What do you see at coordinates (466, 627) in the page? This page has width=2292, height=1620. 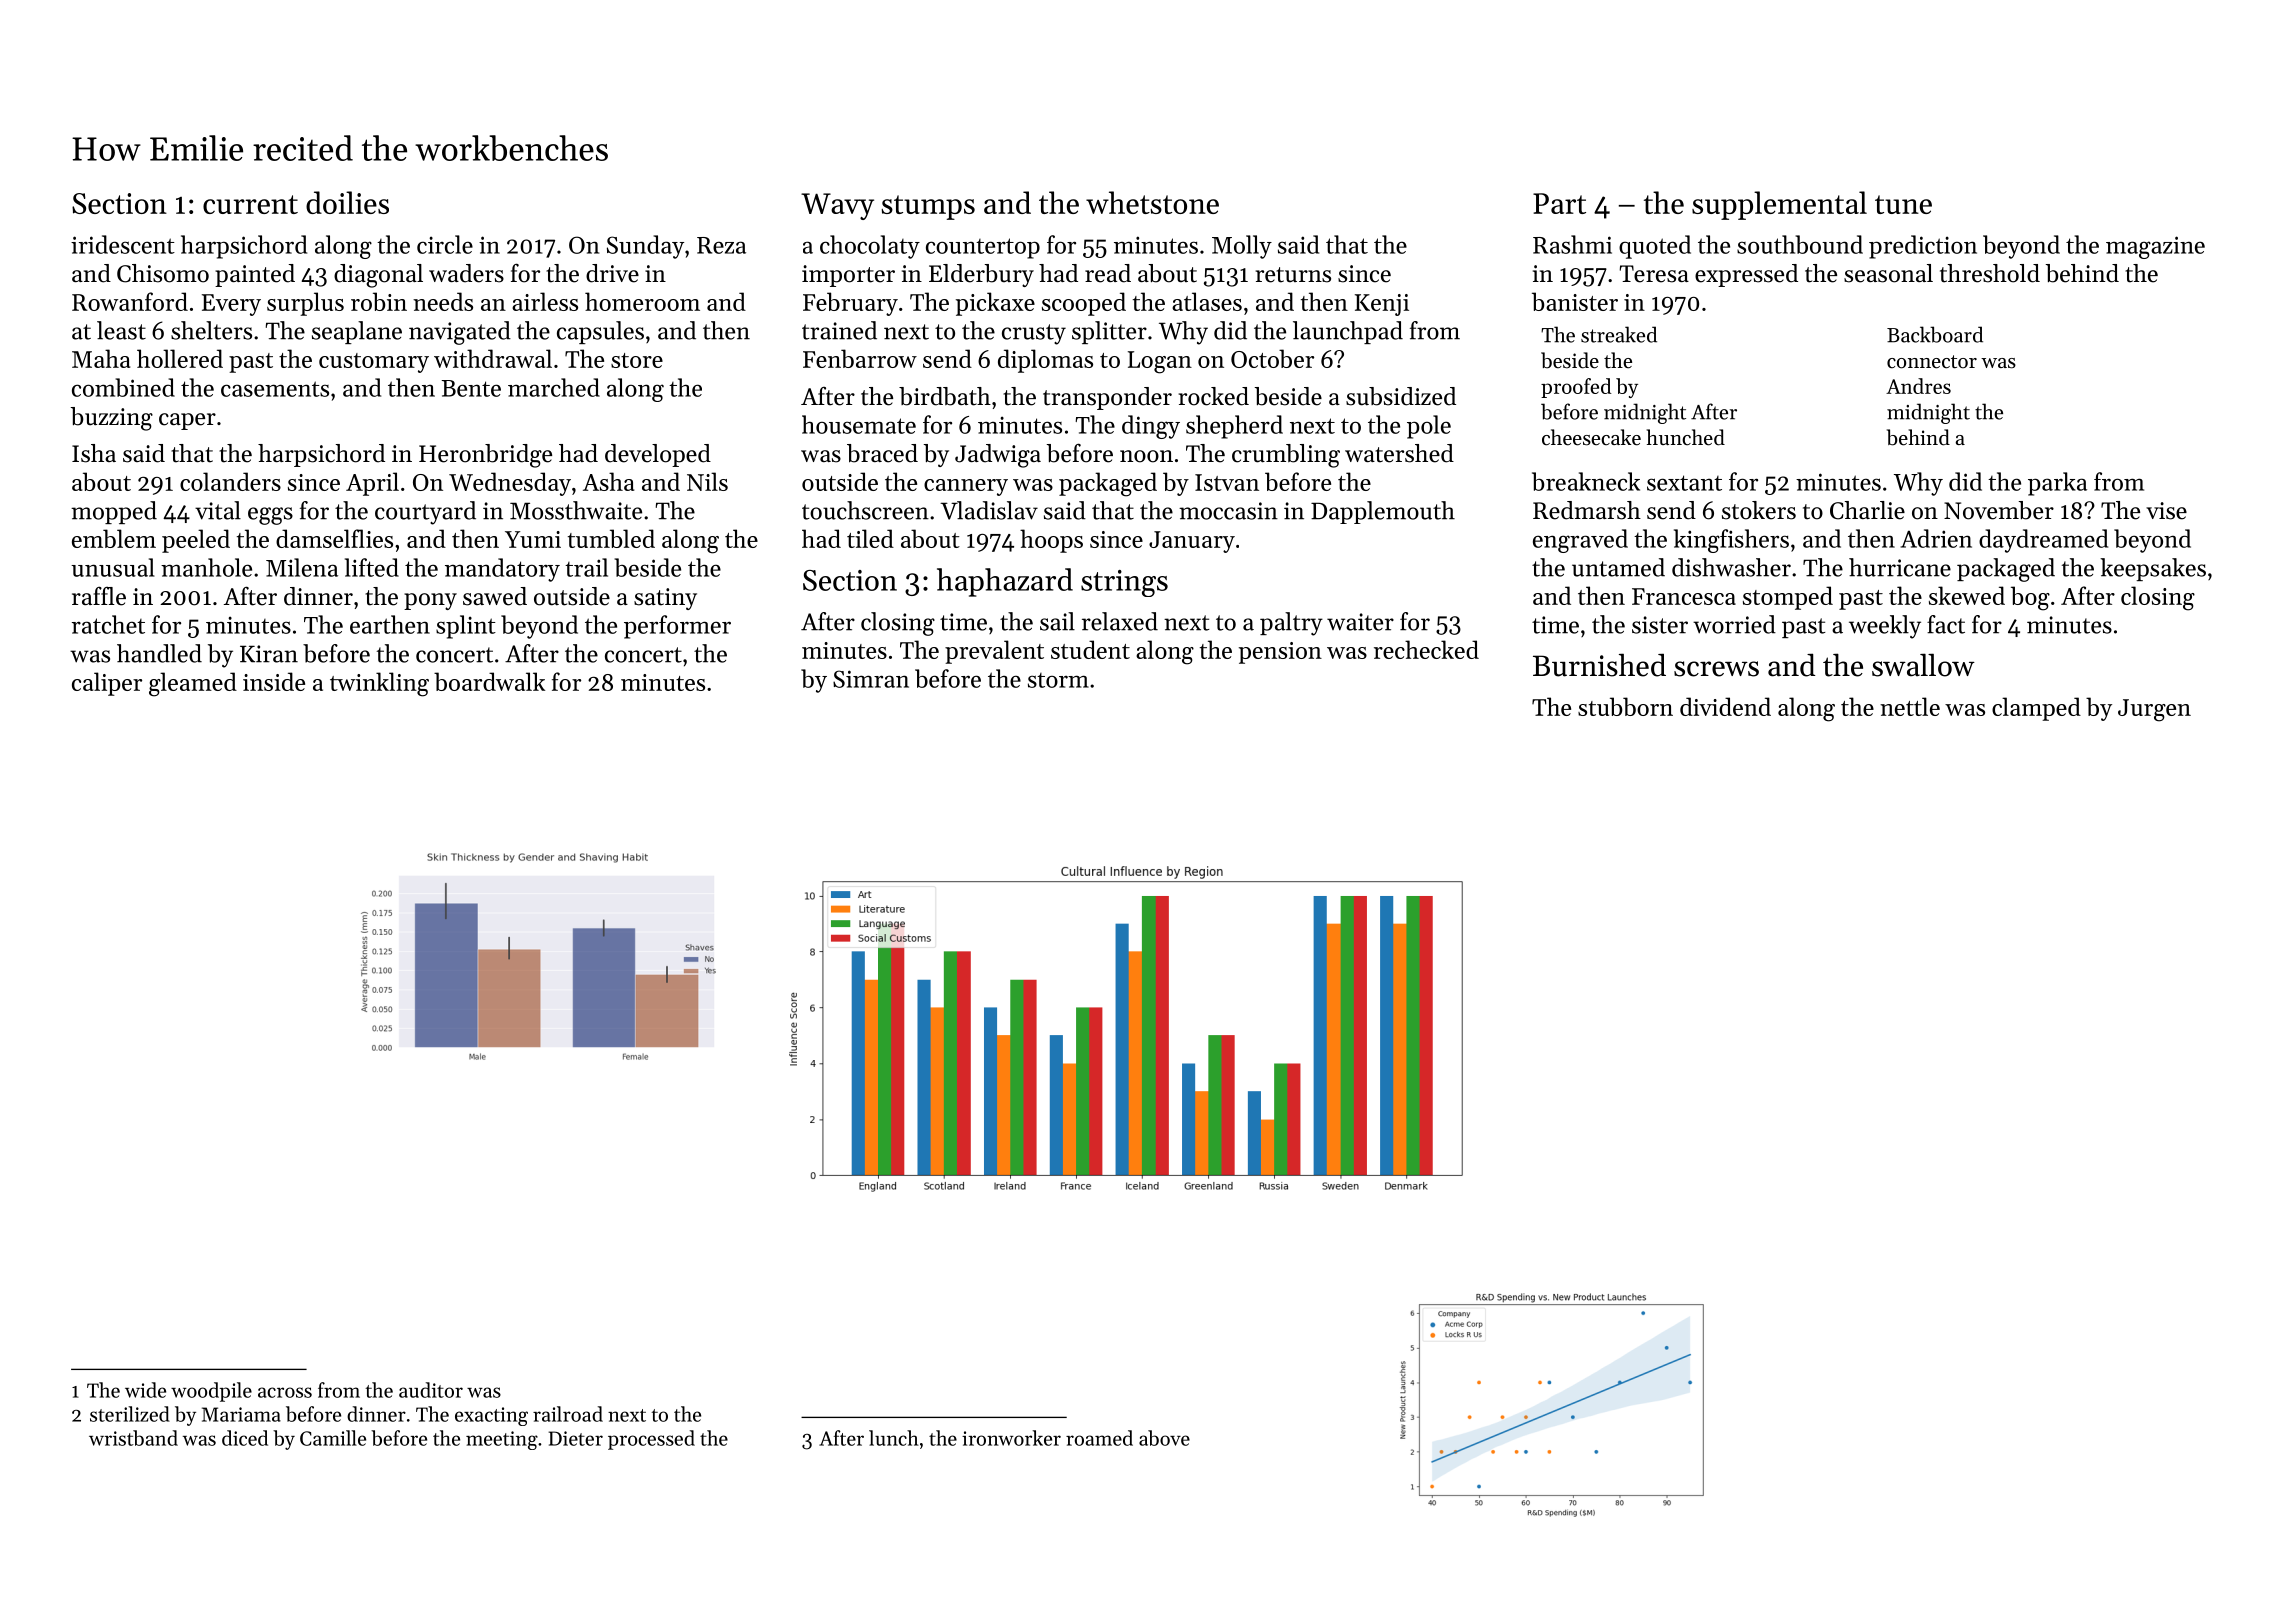 I see `splint` at bounding box center [466, 627].
